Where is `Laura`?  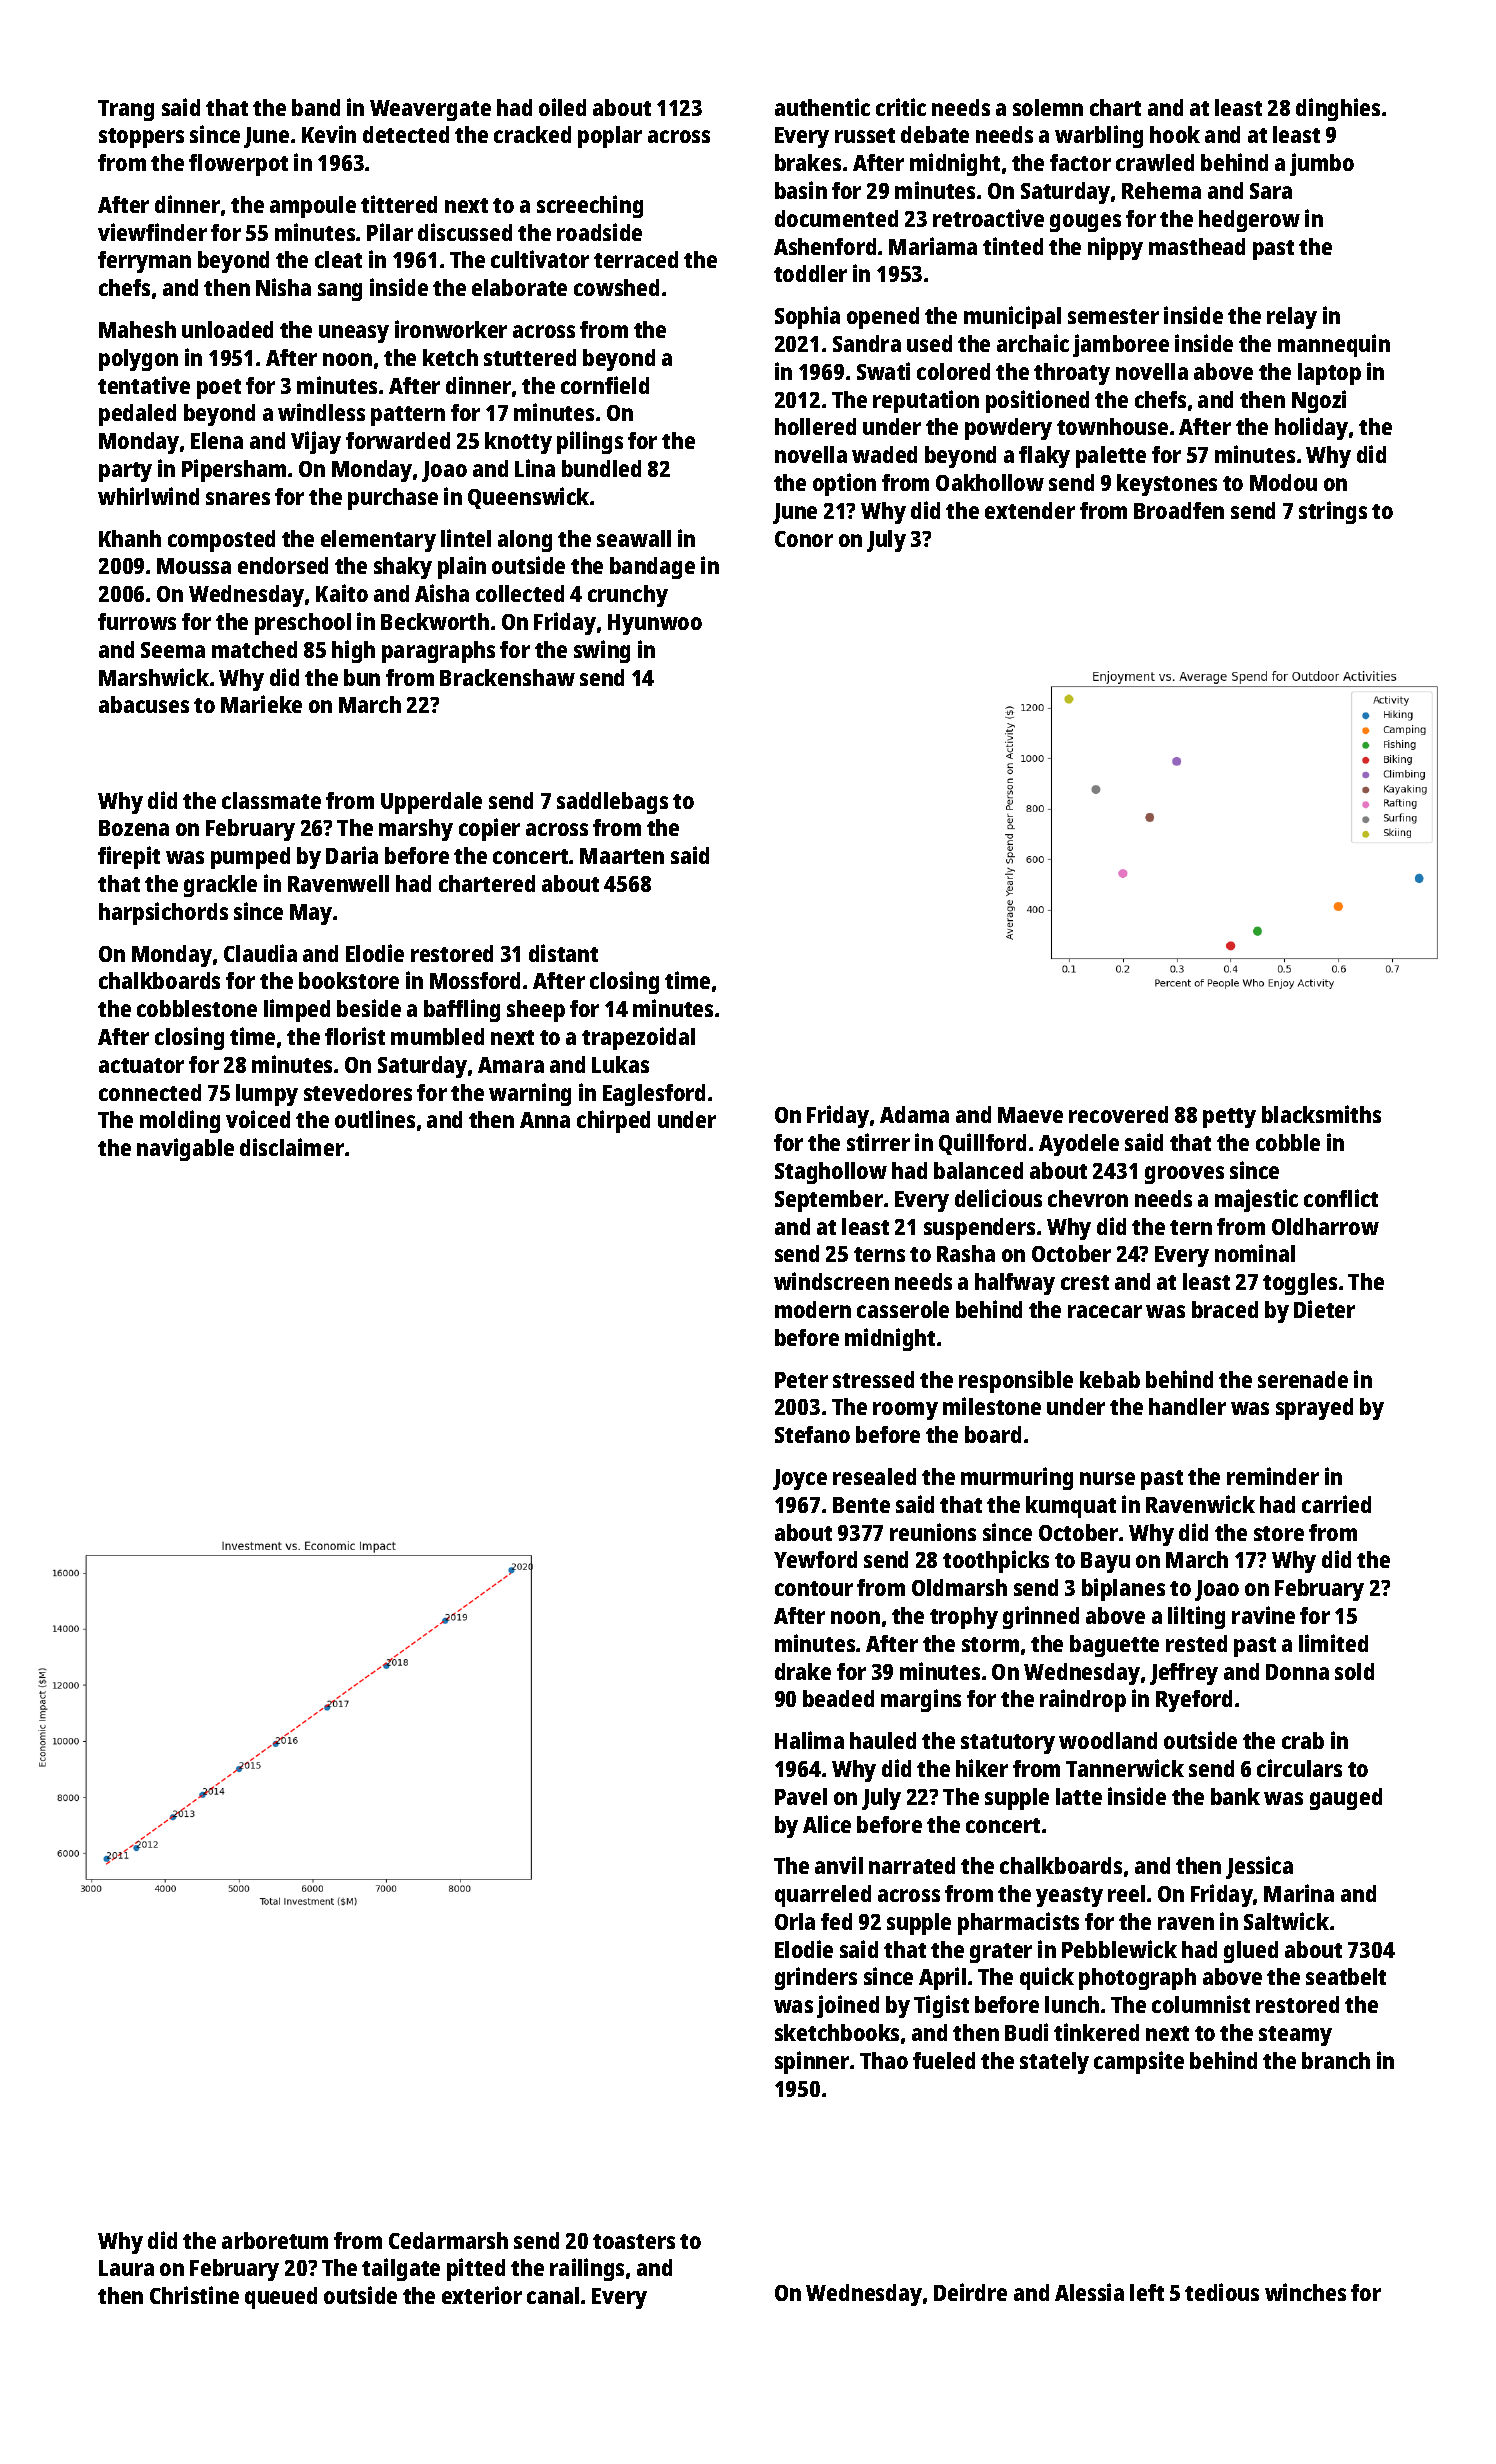 Laura is located at coordinates (126, 2268).
